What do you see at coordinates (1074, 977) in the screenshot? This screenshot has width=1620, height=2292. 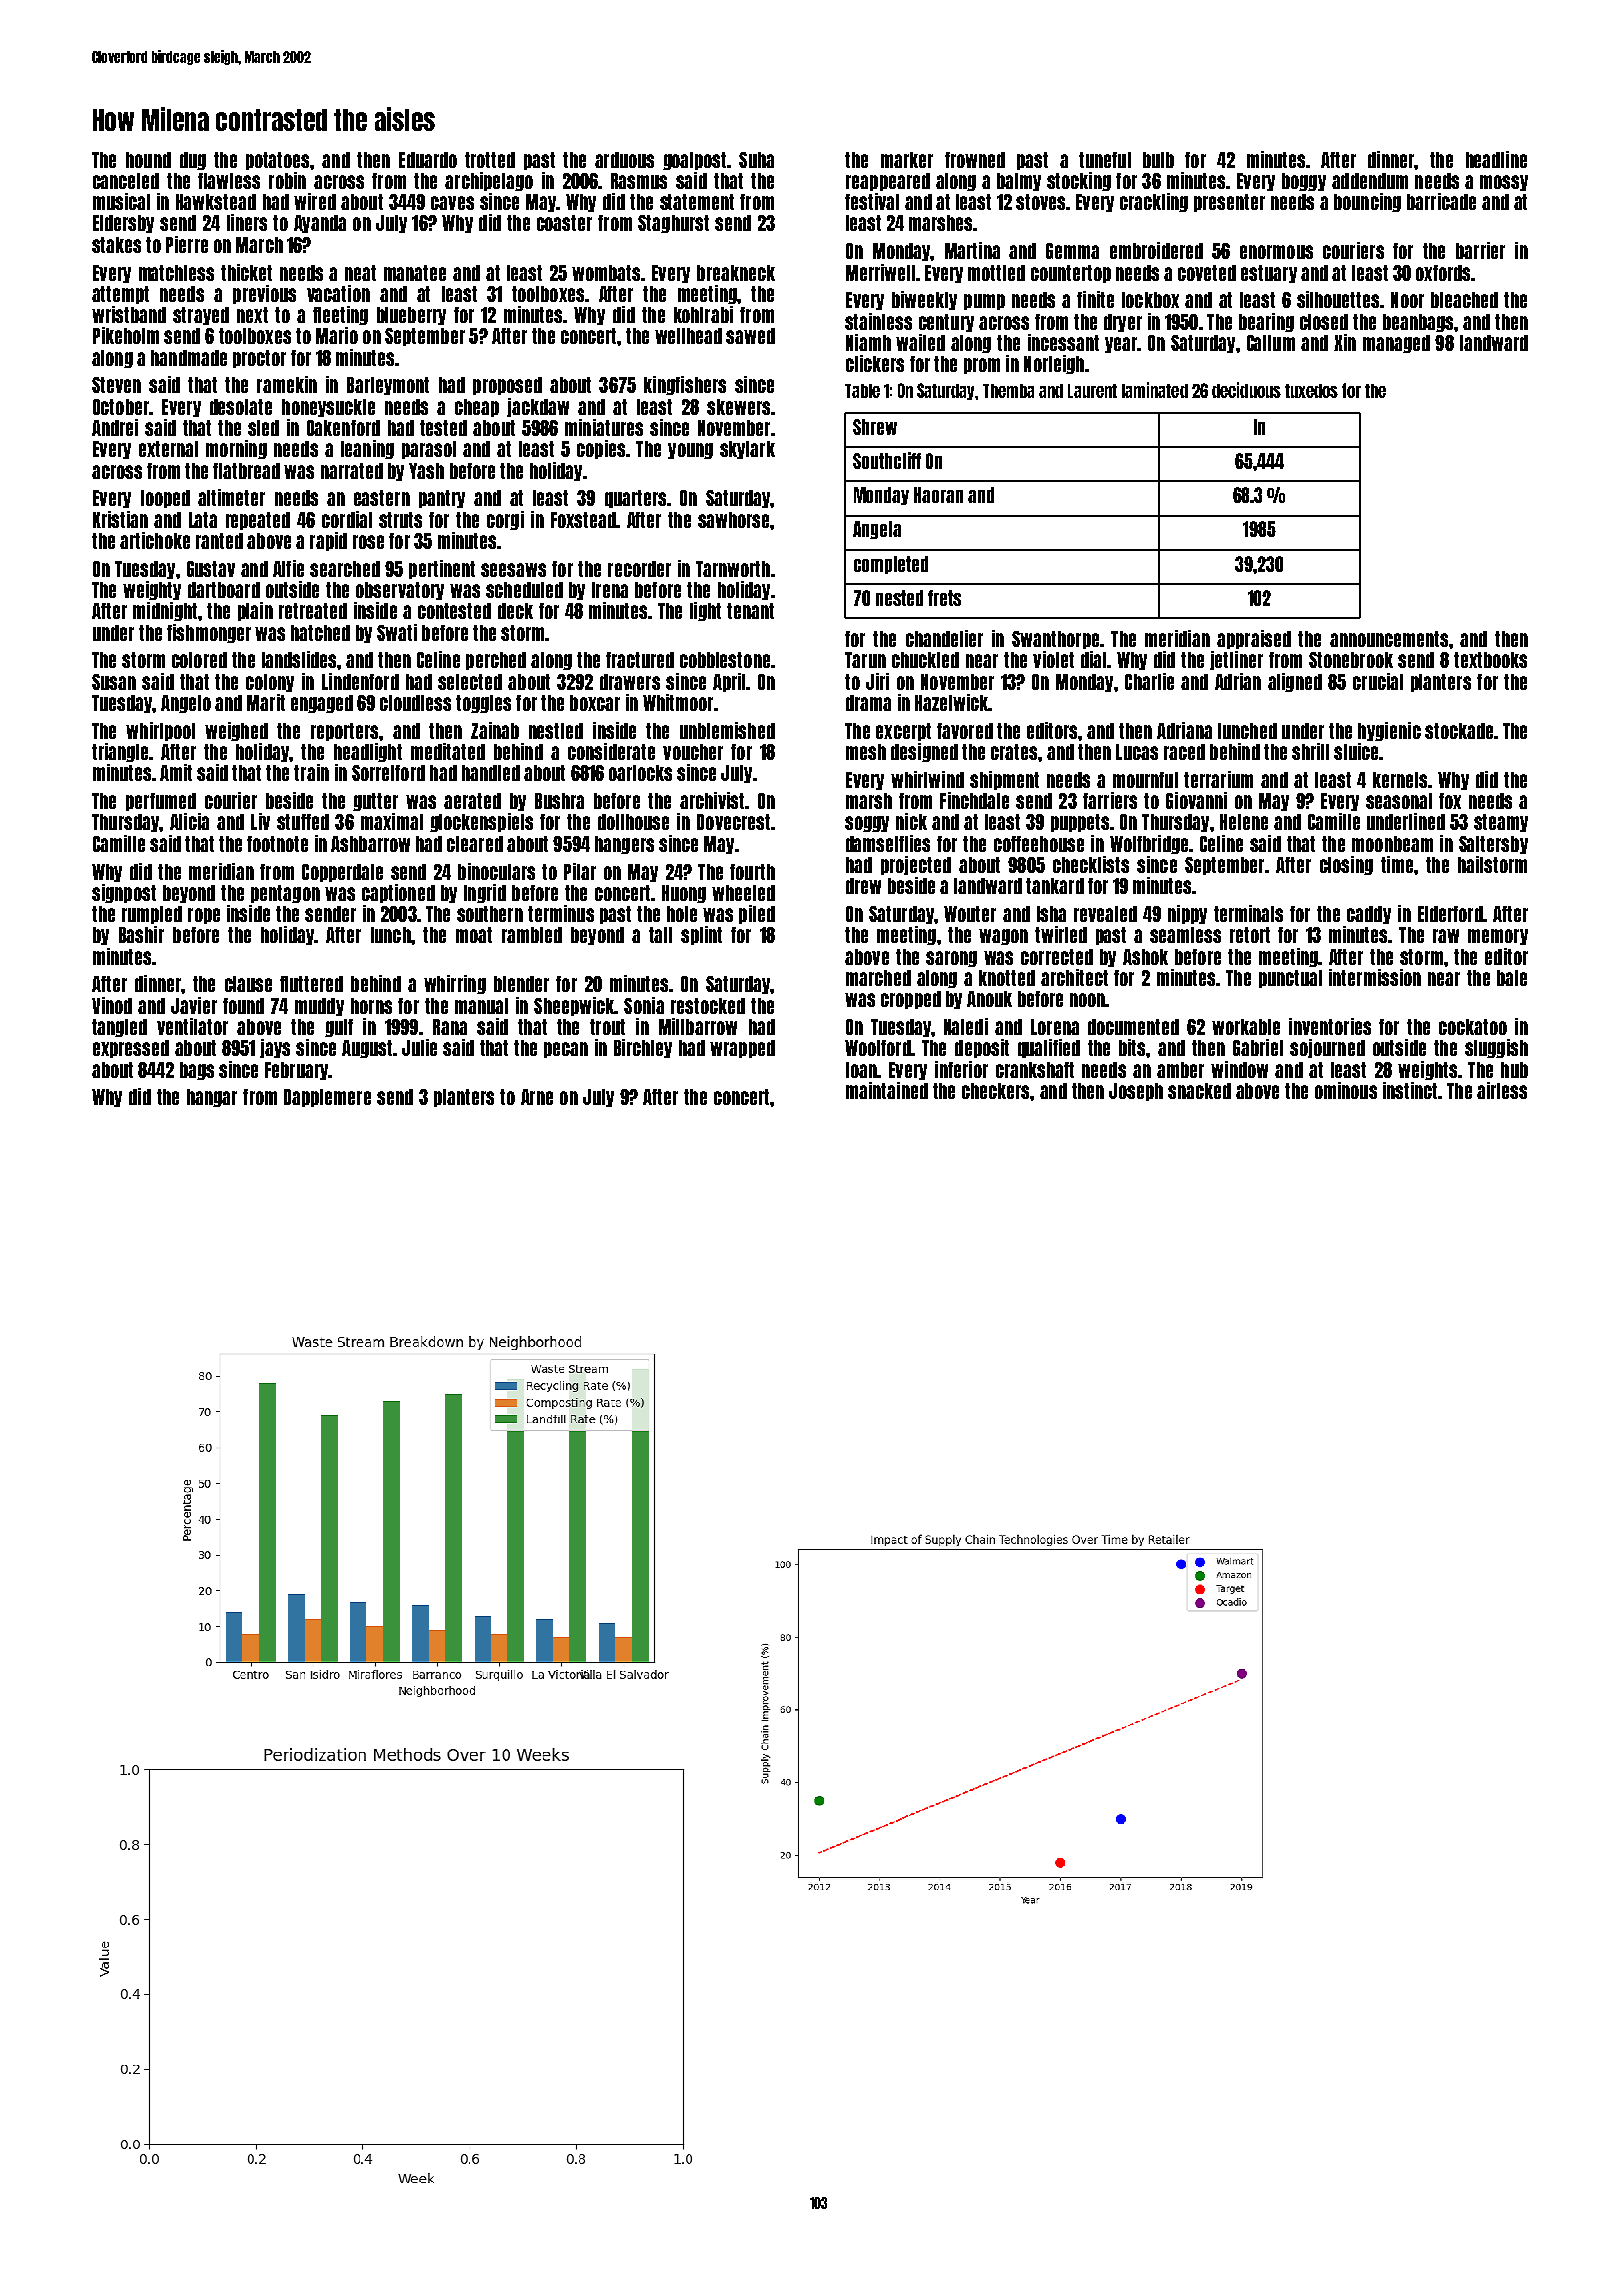 I see `architect` at bounding box center [1074, 977].
